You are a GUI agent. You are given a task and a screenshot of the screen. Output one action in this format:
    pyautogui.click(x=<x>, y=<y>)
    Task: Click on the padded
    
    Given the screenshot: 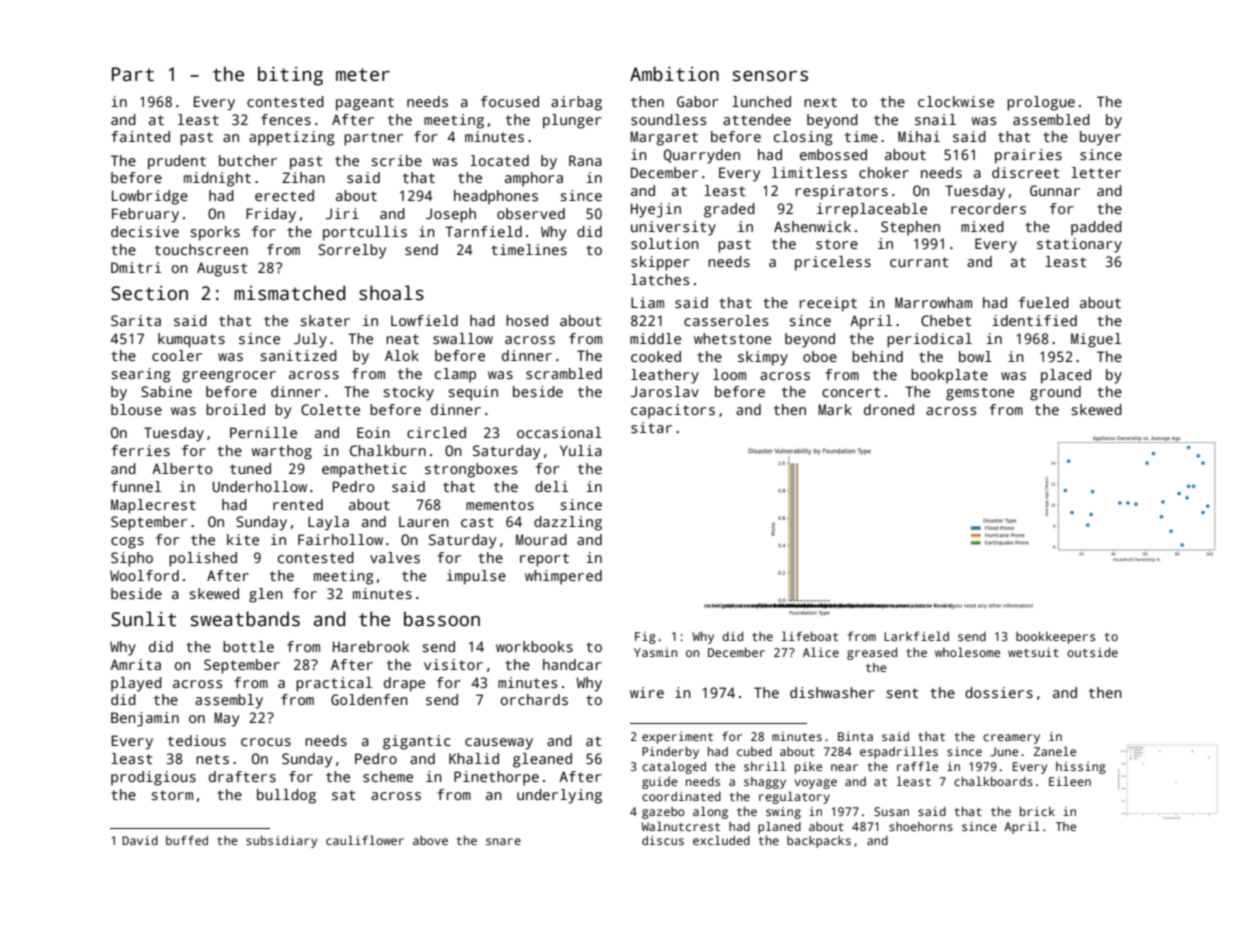 What is the action you would take?
    pyautogui.click(x=1096, y=228)
